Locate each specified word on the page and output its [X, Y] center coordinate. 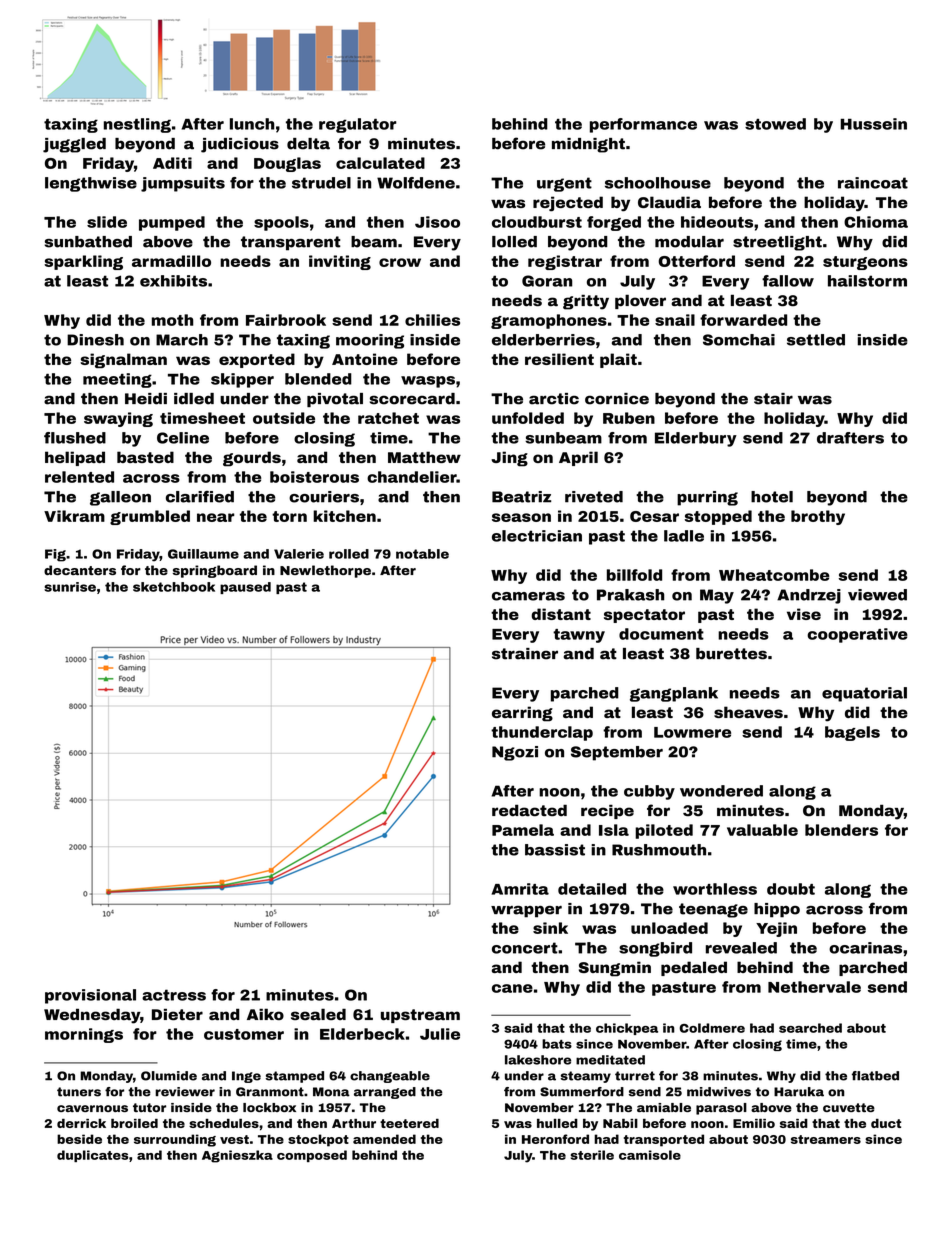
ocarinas [865, 948]
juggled [74, 145]
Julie [440, 1034]
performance [643, 125]
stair [773, 399]
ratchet [388, 418]
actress [174, 995]
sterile [592, 1155]
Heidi [146, 399]
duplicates [92, 1156]
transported [664, 1140]
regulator [358, 125]
